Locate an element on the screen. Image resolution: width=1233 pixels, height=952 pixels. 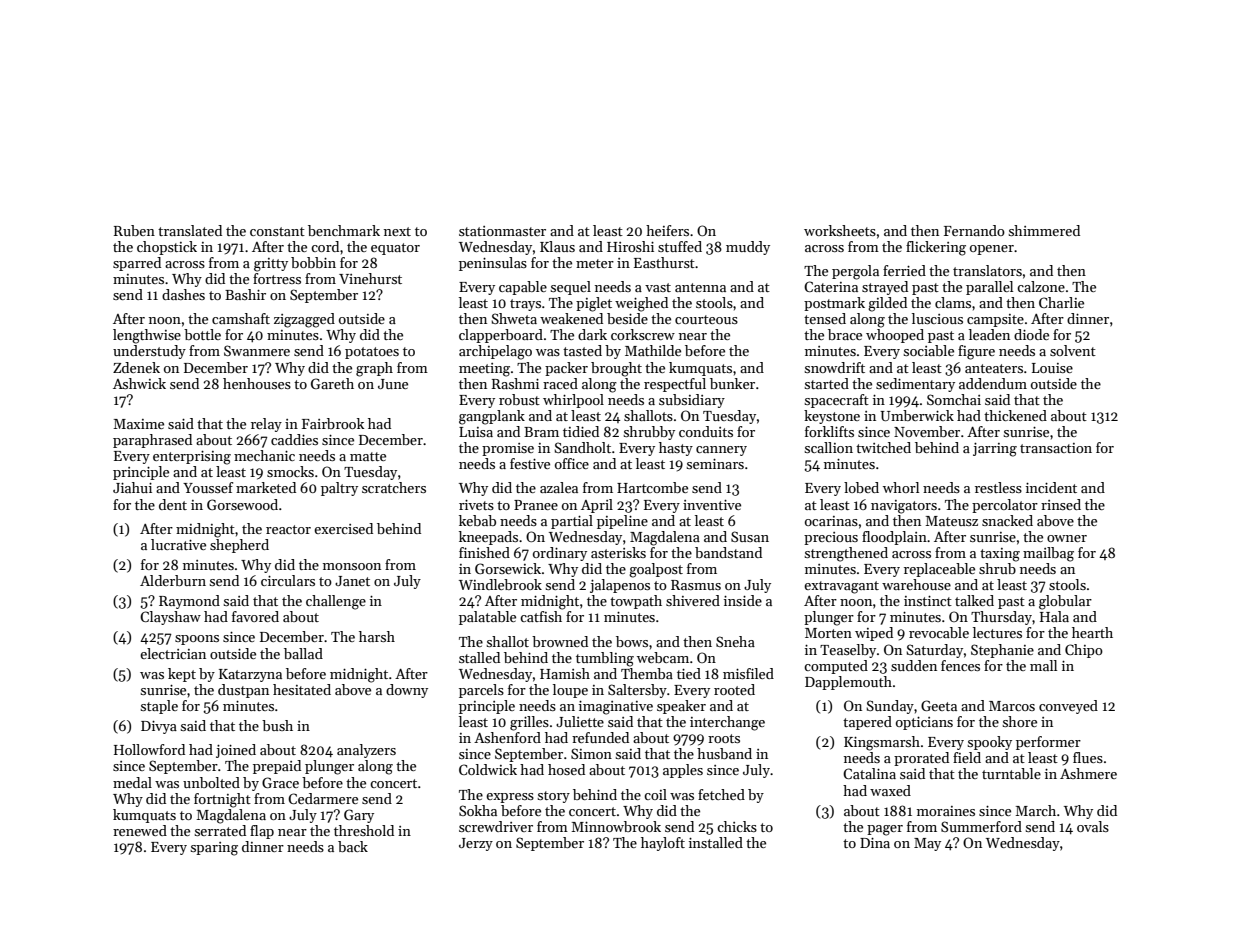
hayloft is located at coordinates (663, 844).
